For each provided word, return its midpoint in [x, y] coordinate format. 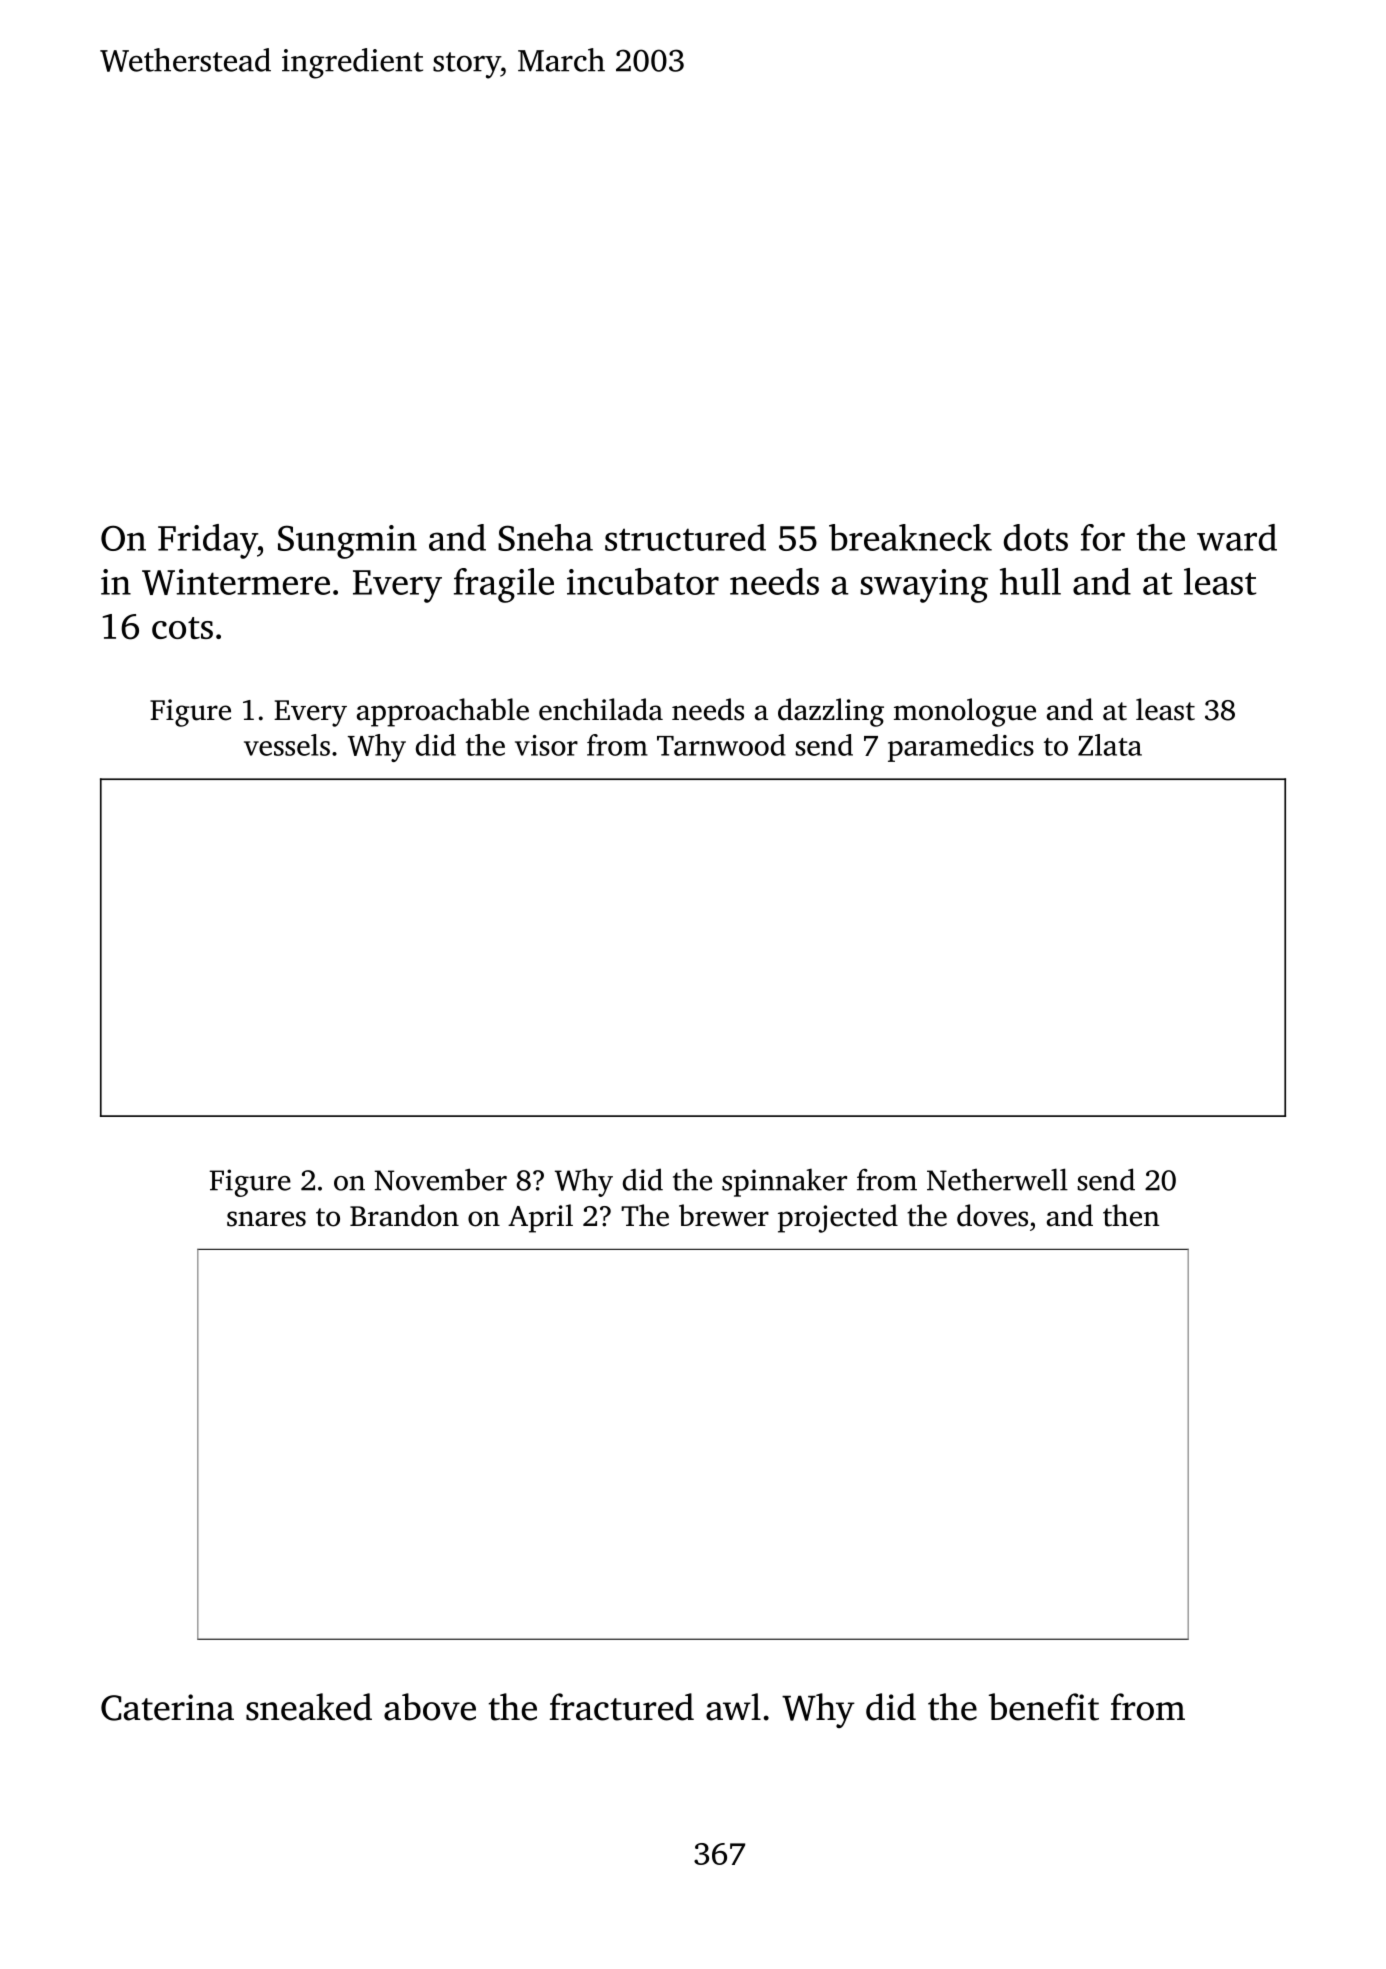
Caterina [167, 1707]
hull [1030, 581]
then [1131, 1215]
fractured [622, 1707]
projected [838, 1218]
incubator [643, 581]
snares [266, 1219]
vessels [287, 745]
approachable [443, 712]
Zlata [1110, 745]
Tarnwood [721, 745]
